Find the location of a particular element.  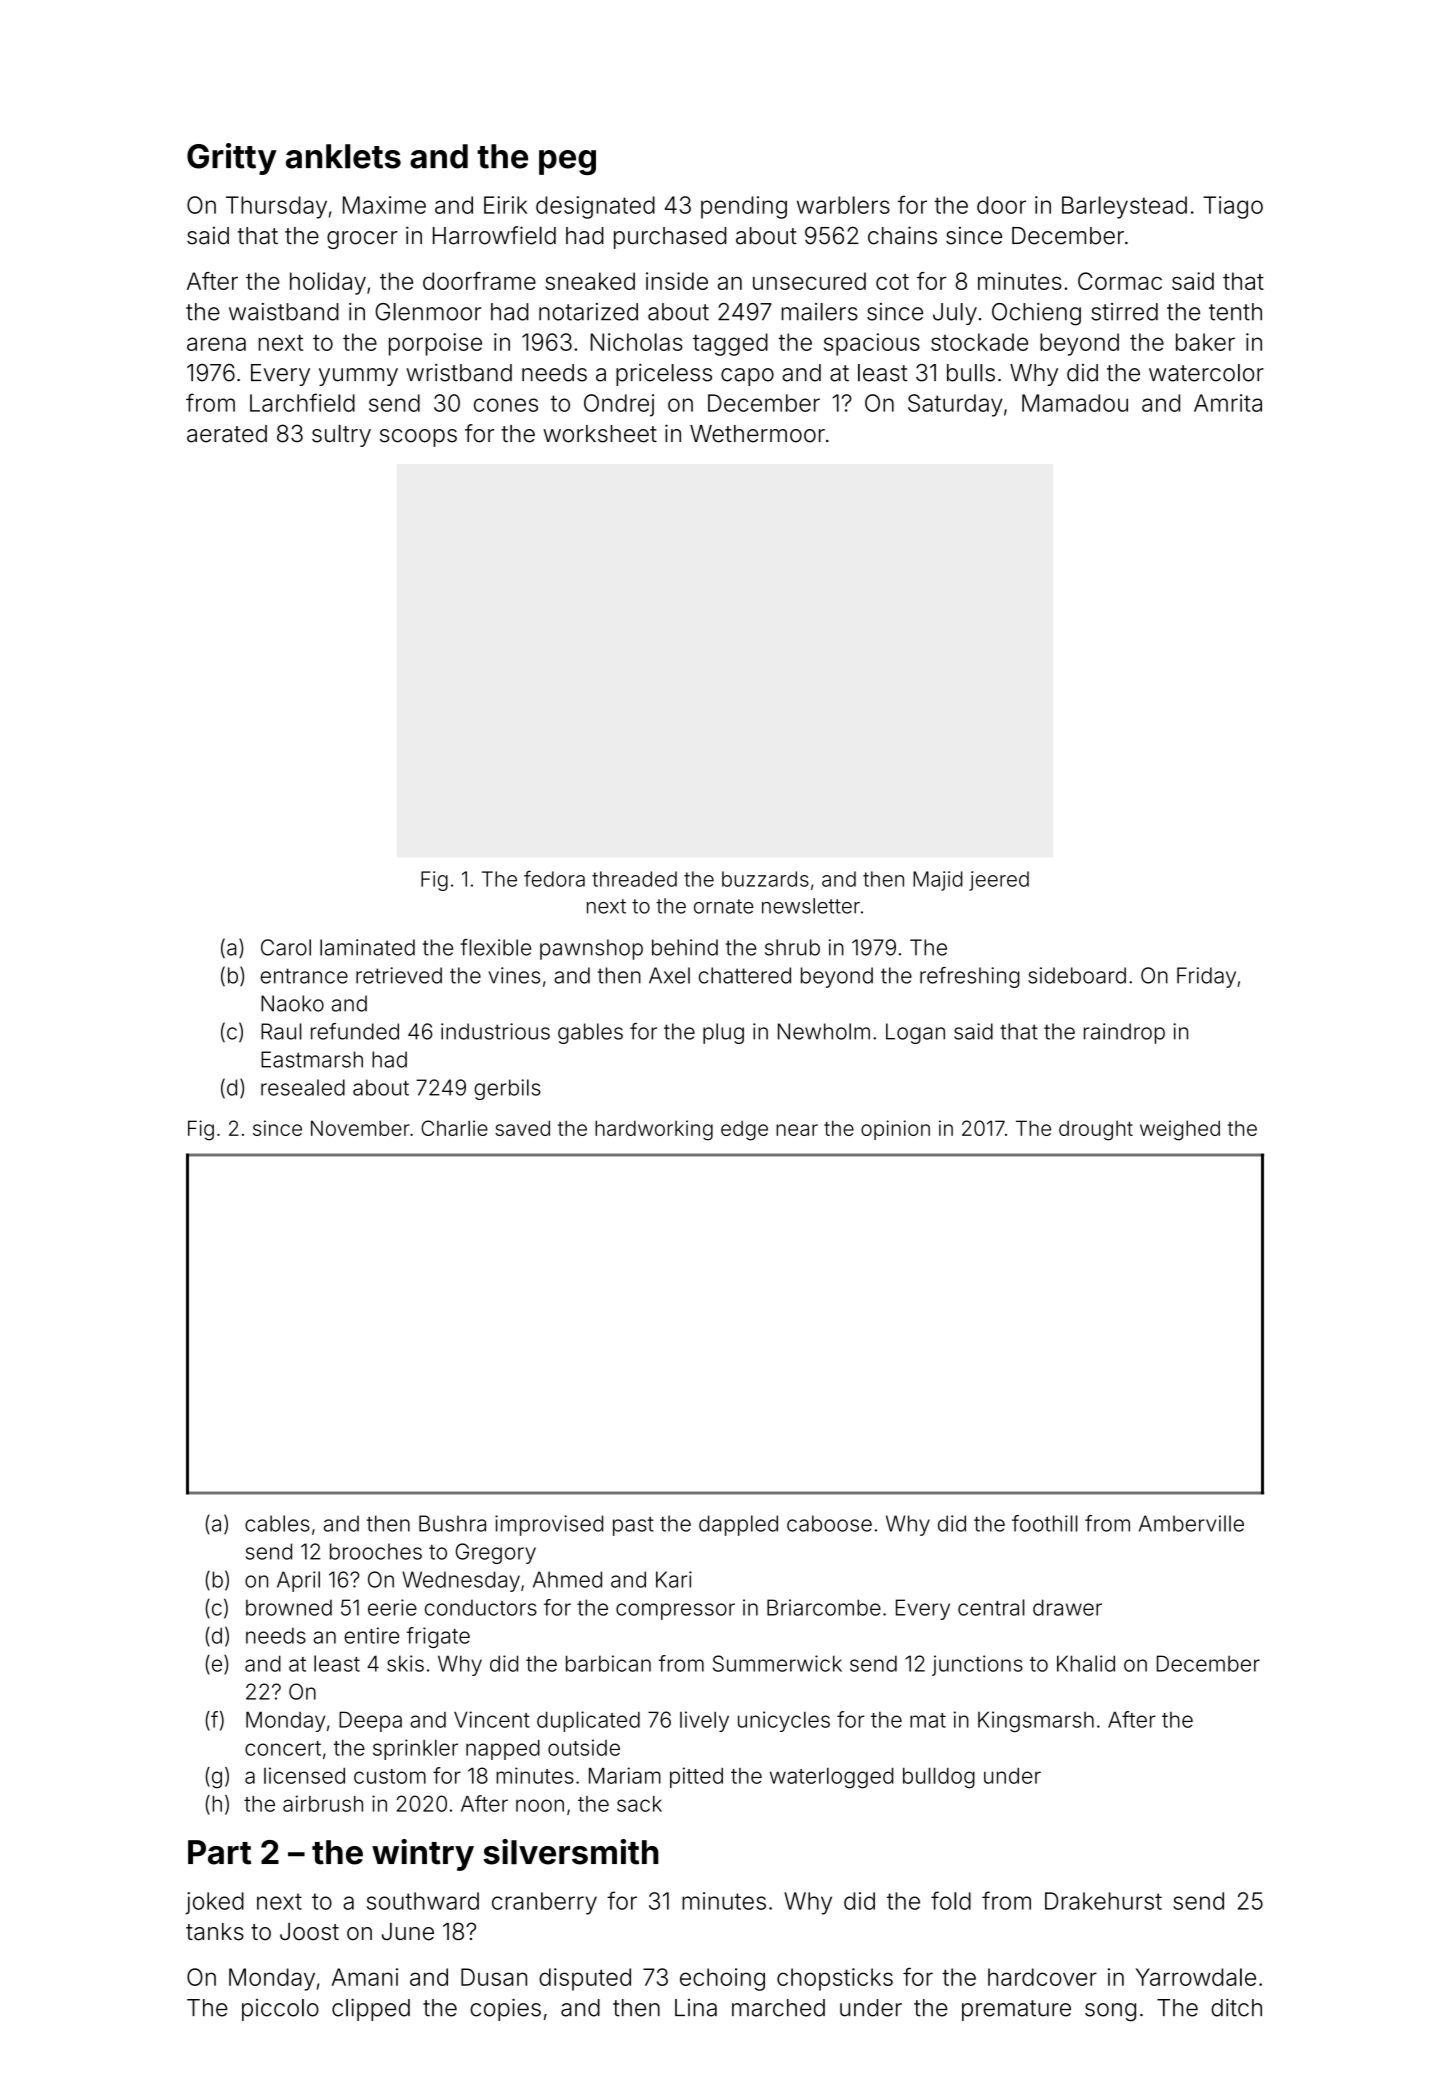

Amrita is located at coordinates (1228, 403).
